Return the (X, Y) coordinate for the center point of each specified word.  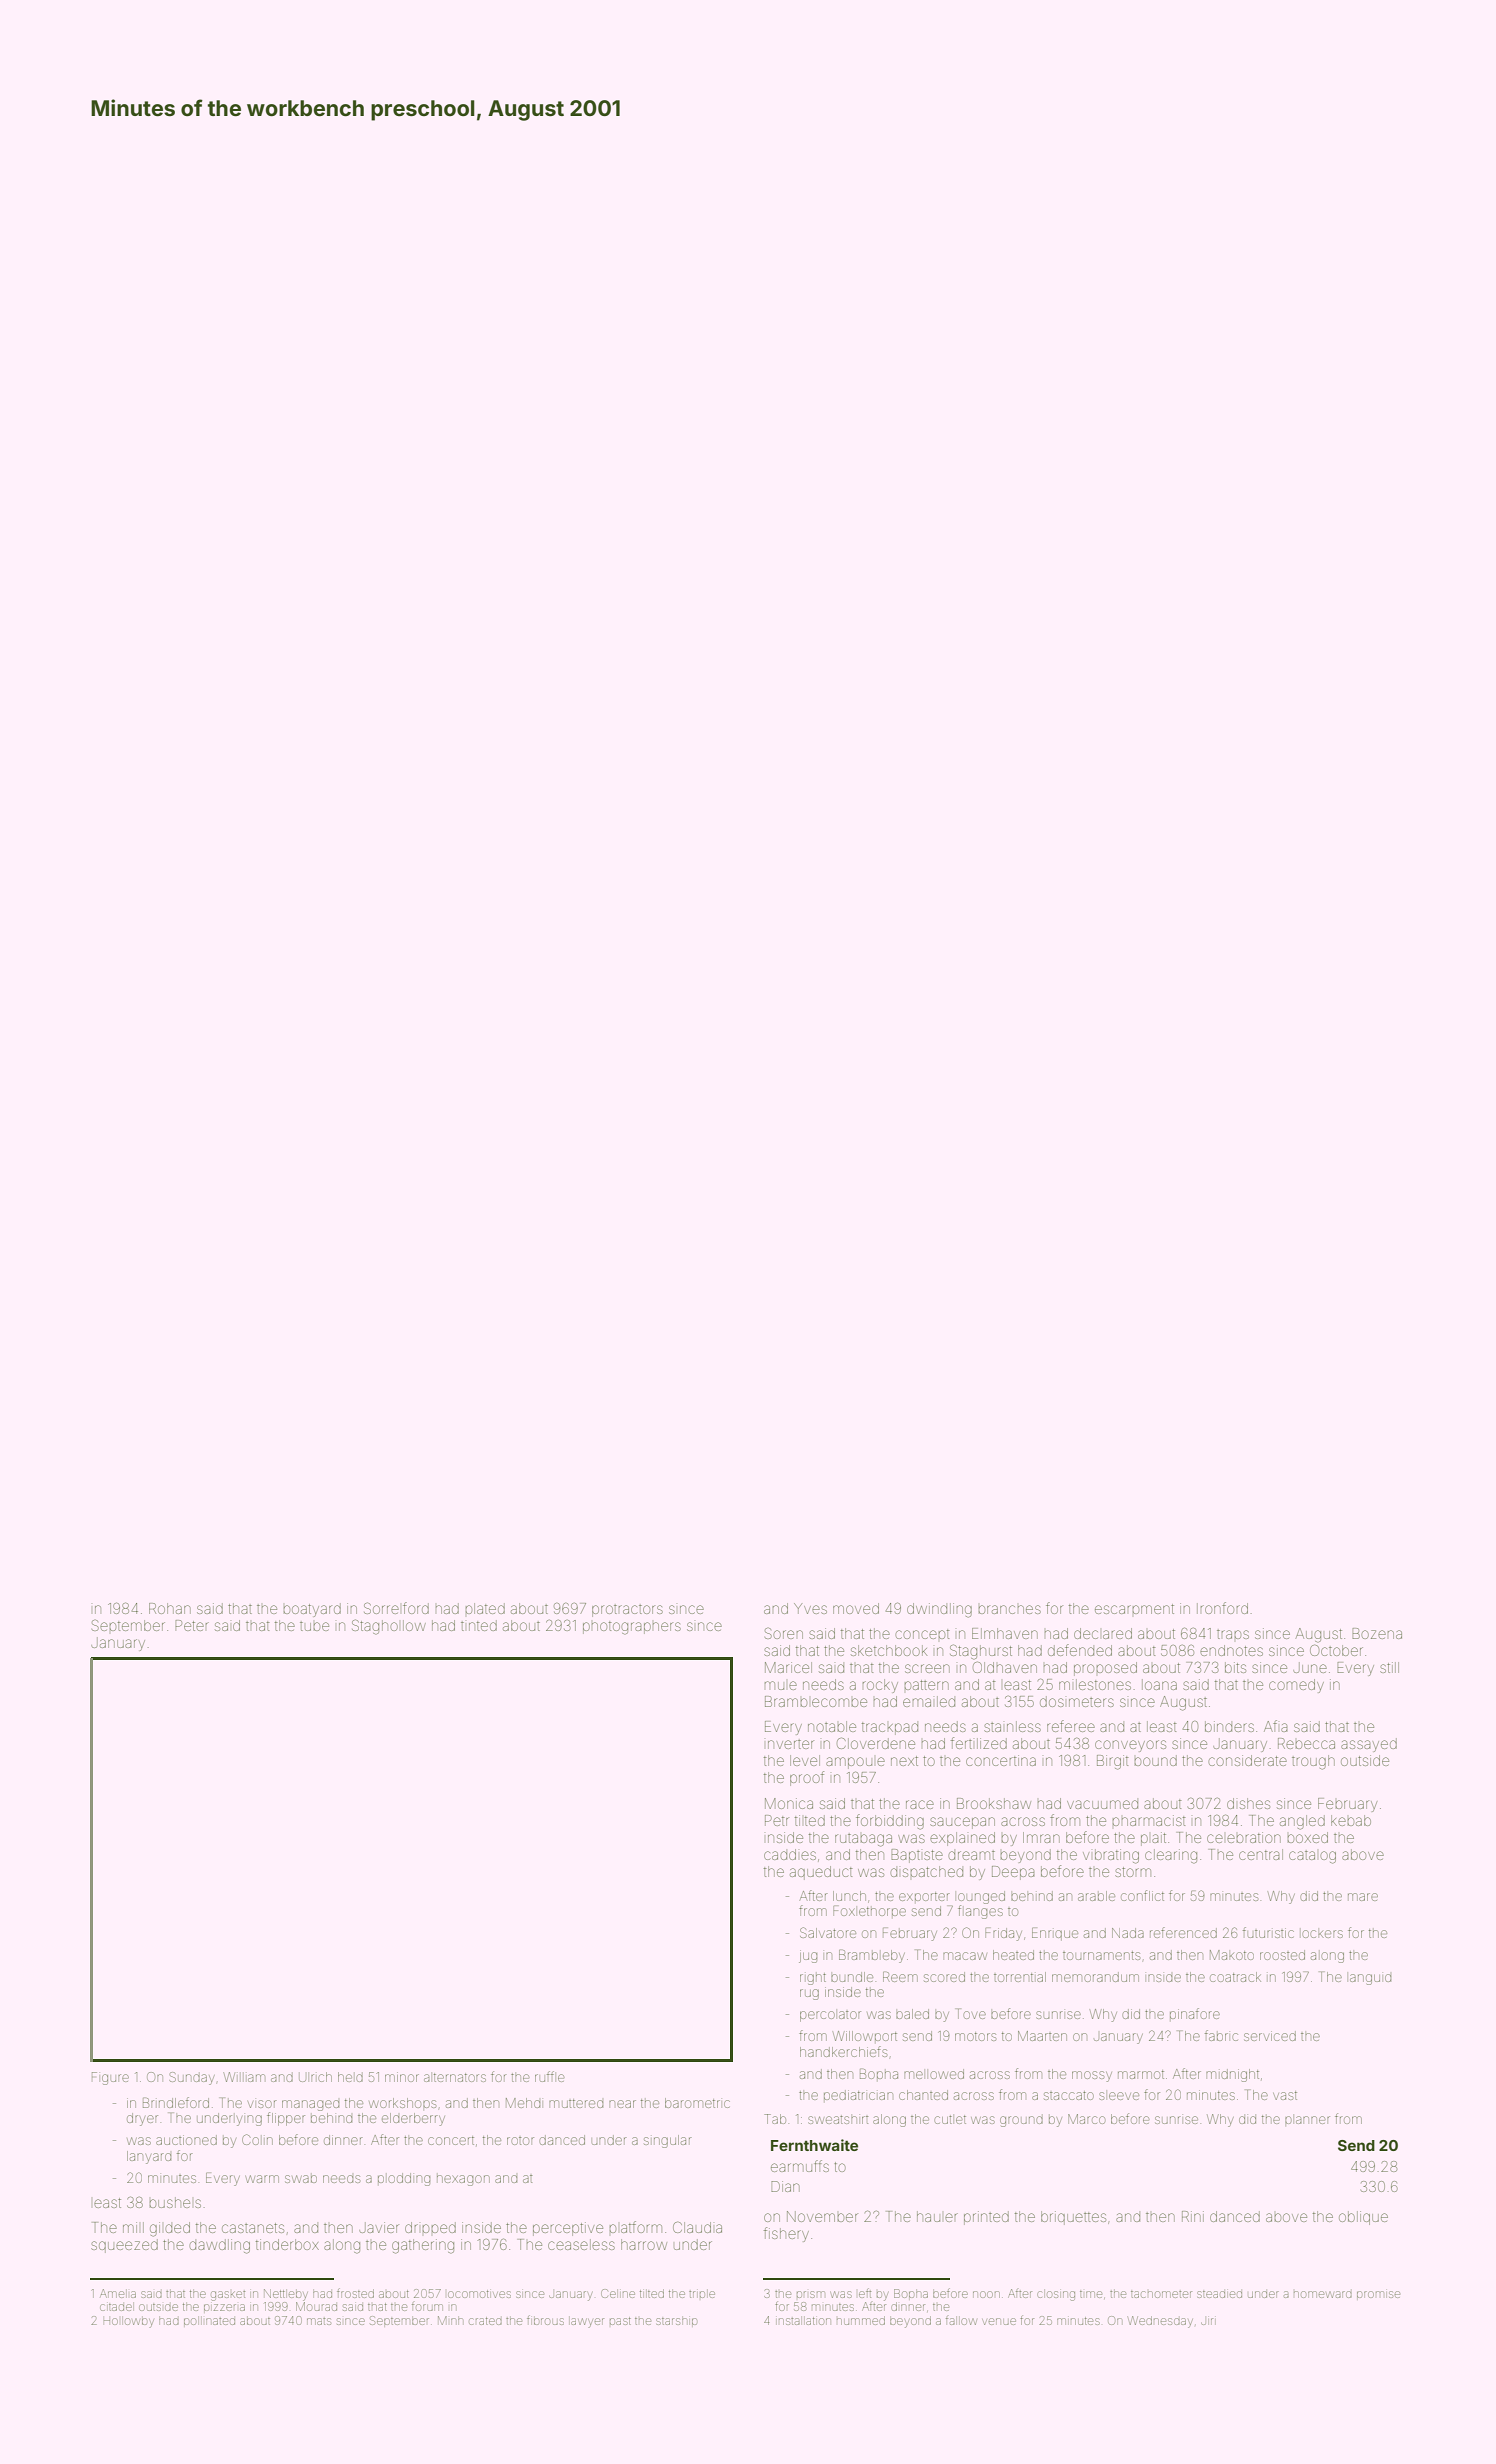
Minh (450, 2320)
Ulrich (315, 2077)
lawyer (587, 2323)
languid (1370, 1979)
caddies (790, 1854)
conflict (1142, 1895)
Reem (900, 1976)
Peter (192, 1625)
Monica (789, 1803)
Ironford (1222, 1608)
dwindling (939, 1610)
